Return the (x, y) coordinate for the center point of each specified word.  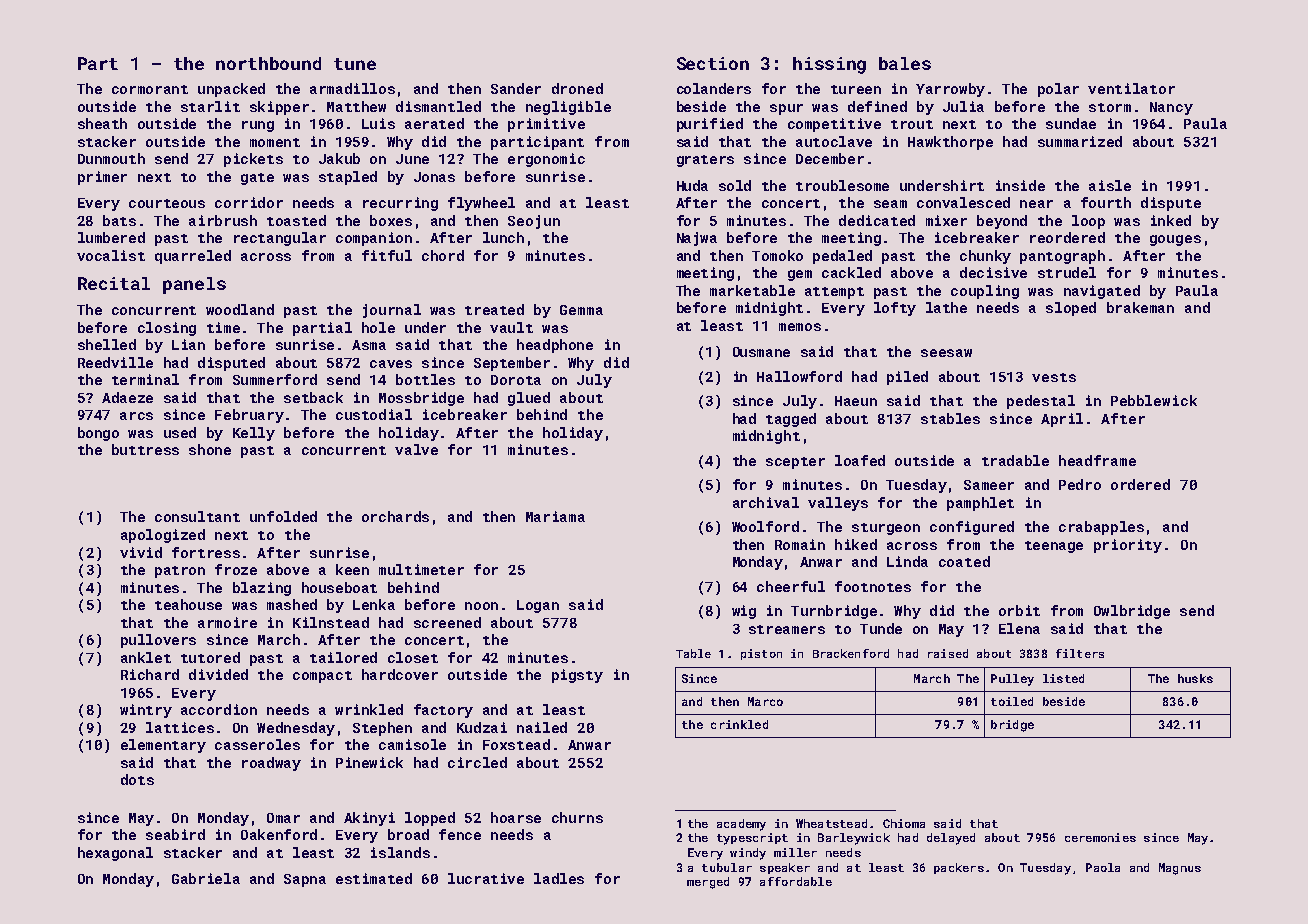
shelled (107, 344)
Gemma (581, 310)
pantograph (1062, 257)
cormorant (150, 89)
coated (964, 561)
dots (137, 779)
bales (905, 63)
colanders (714, 88)
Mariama (555, 516)
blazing (262, 589)
